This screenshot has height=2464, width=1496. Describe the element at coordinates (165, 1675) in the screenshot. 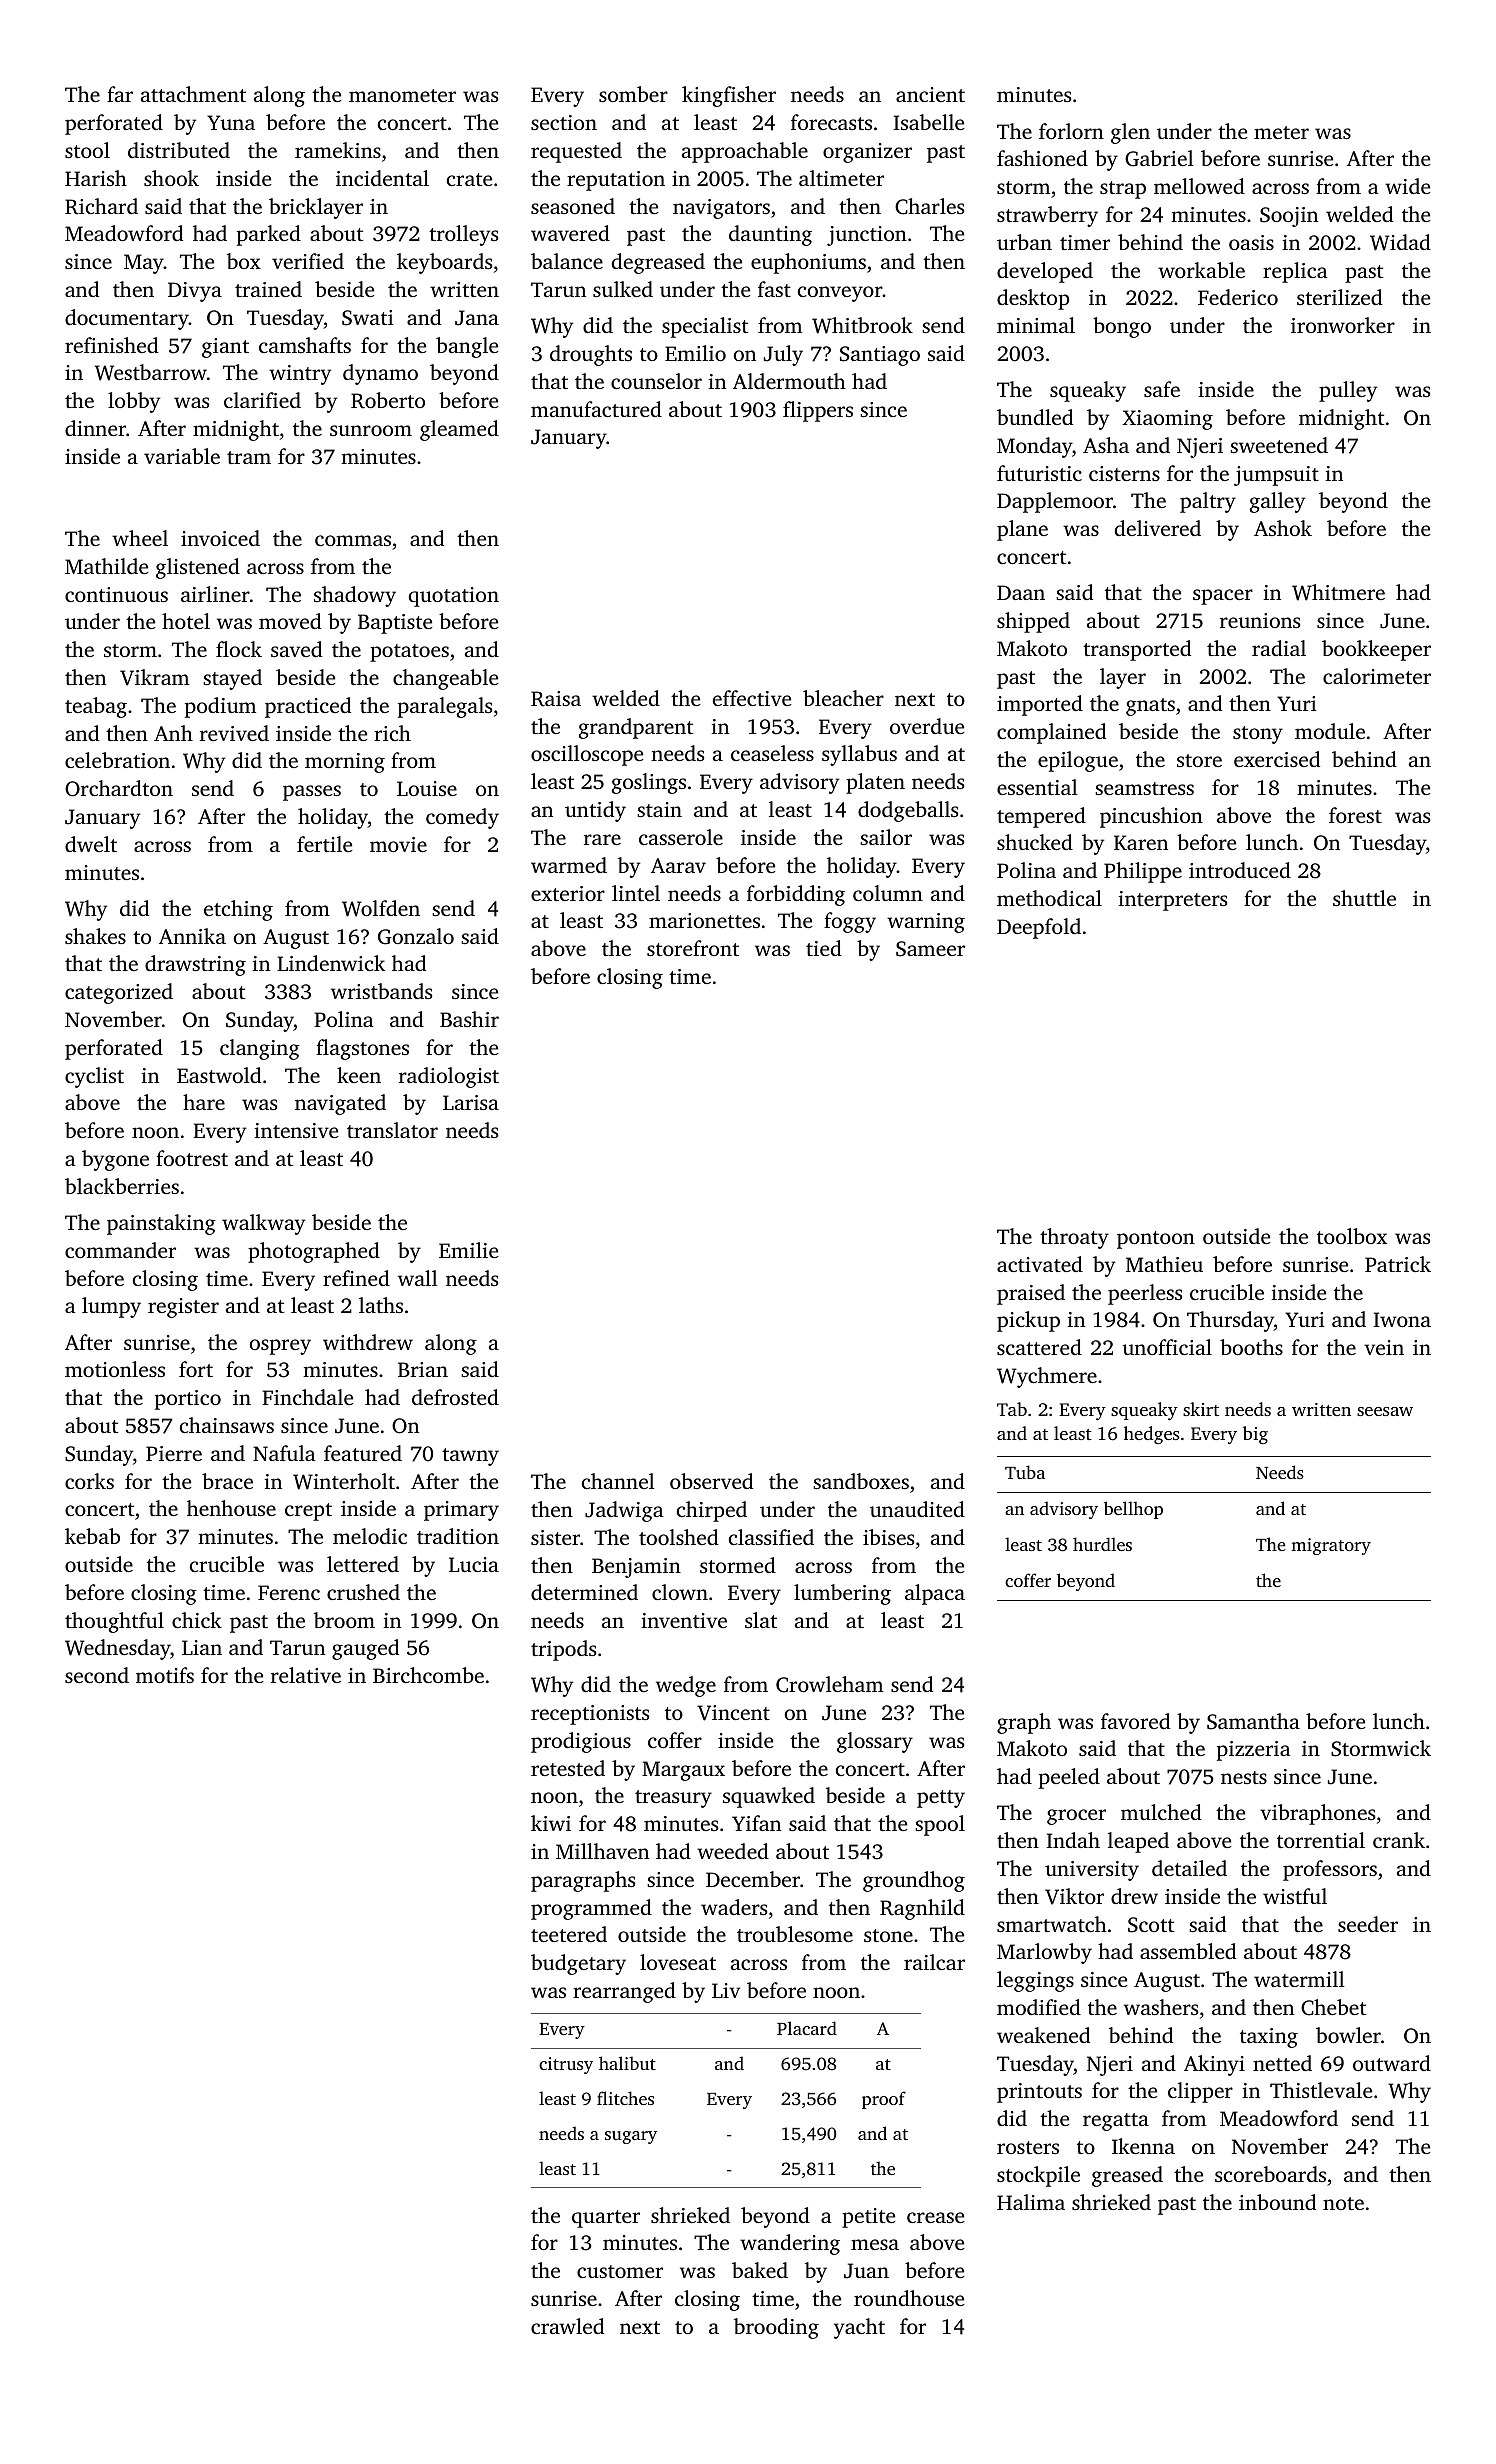

I see `motifs` at that location.
